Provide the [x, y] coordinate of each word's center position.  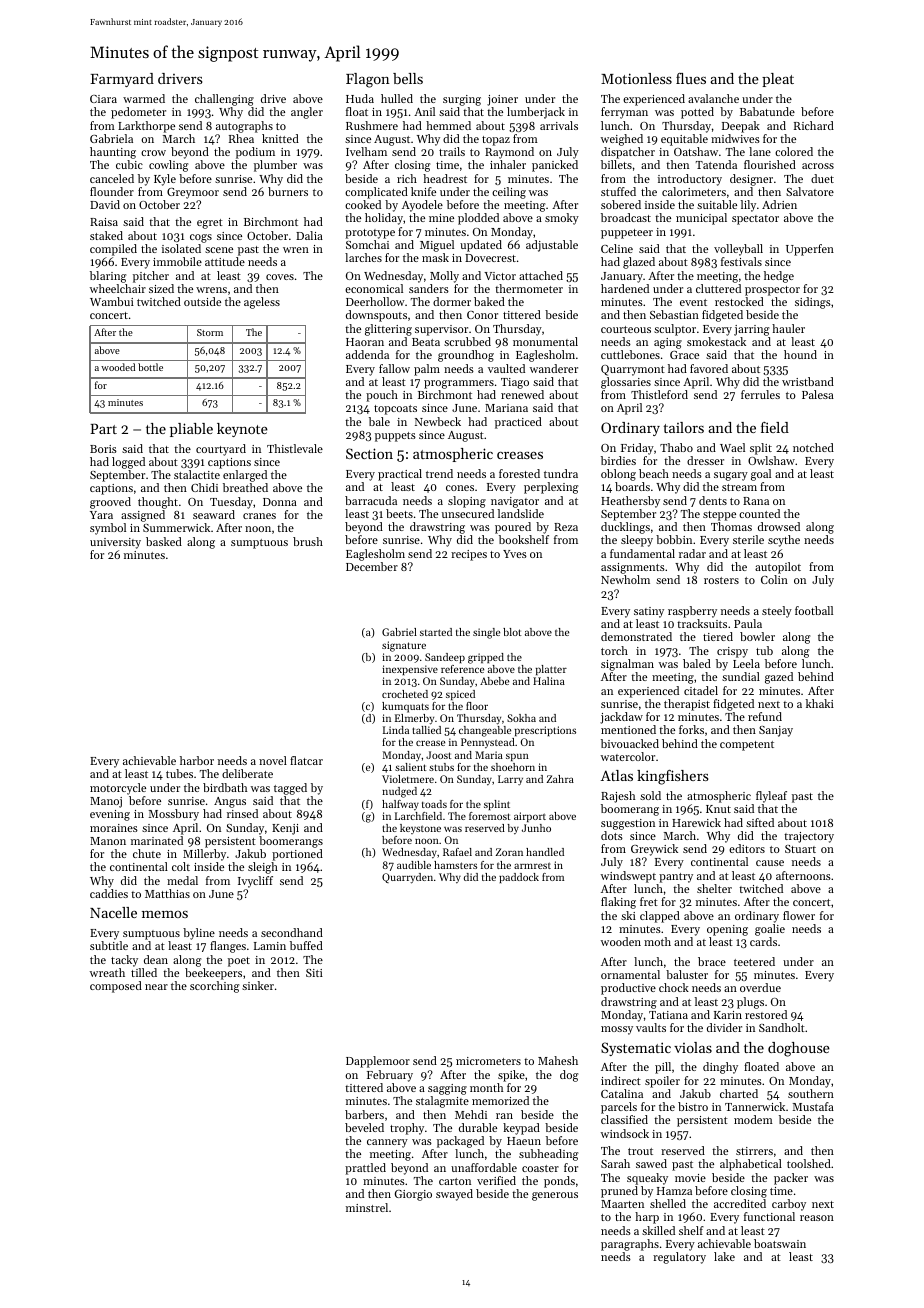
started [436, 632]
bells [408, 78]
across [818, 166]
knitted [280, 138]
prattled [365, 1169]
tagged [290, 789]
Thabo [676, 447]
